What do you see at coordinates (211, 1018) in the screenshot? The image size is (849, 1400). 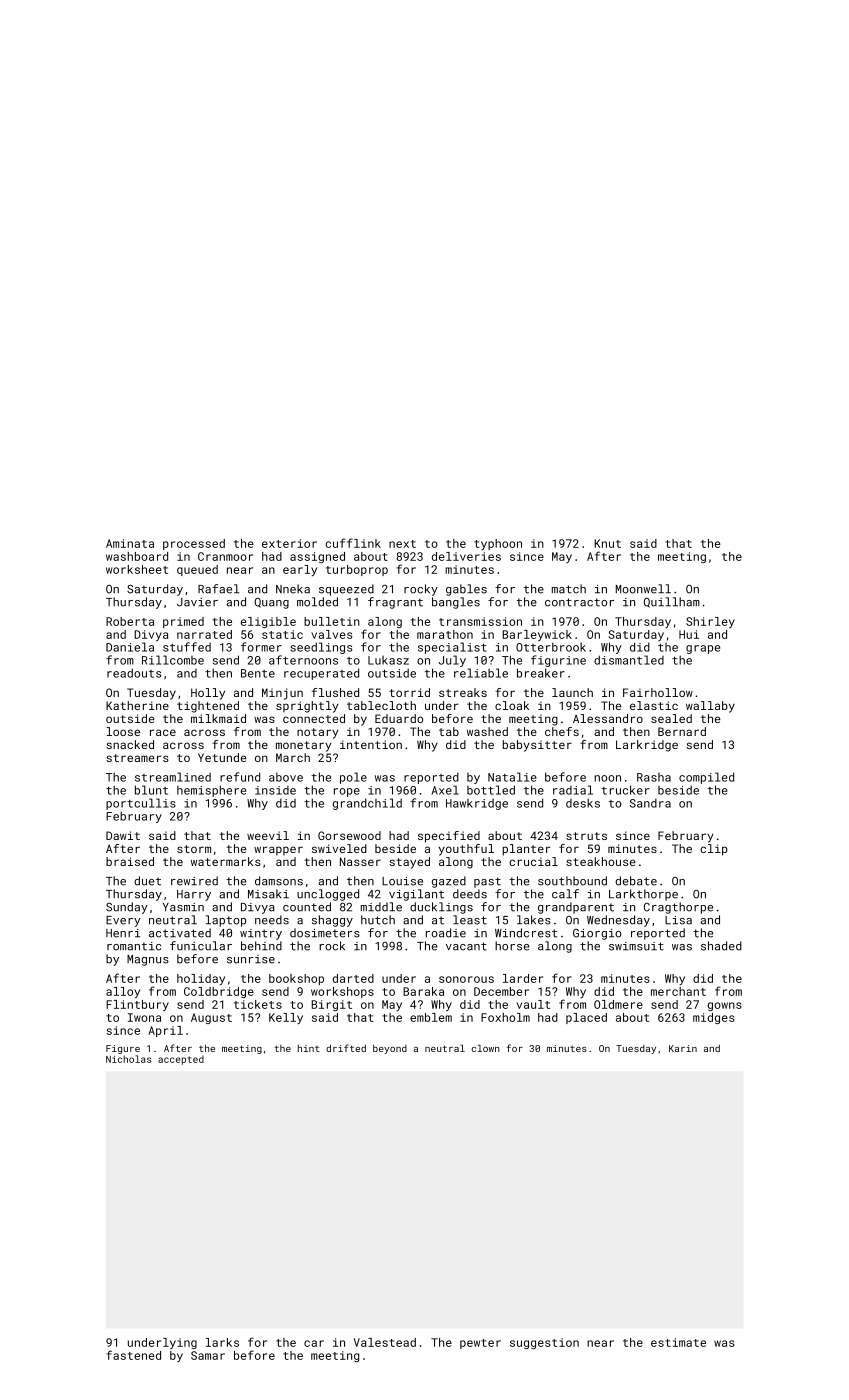 I see `August` at bounding box center [211, 1018].
